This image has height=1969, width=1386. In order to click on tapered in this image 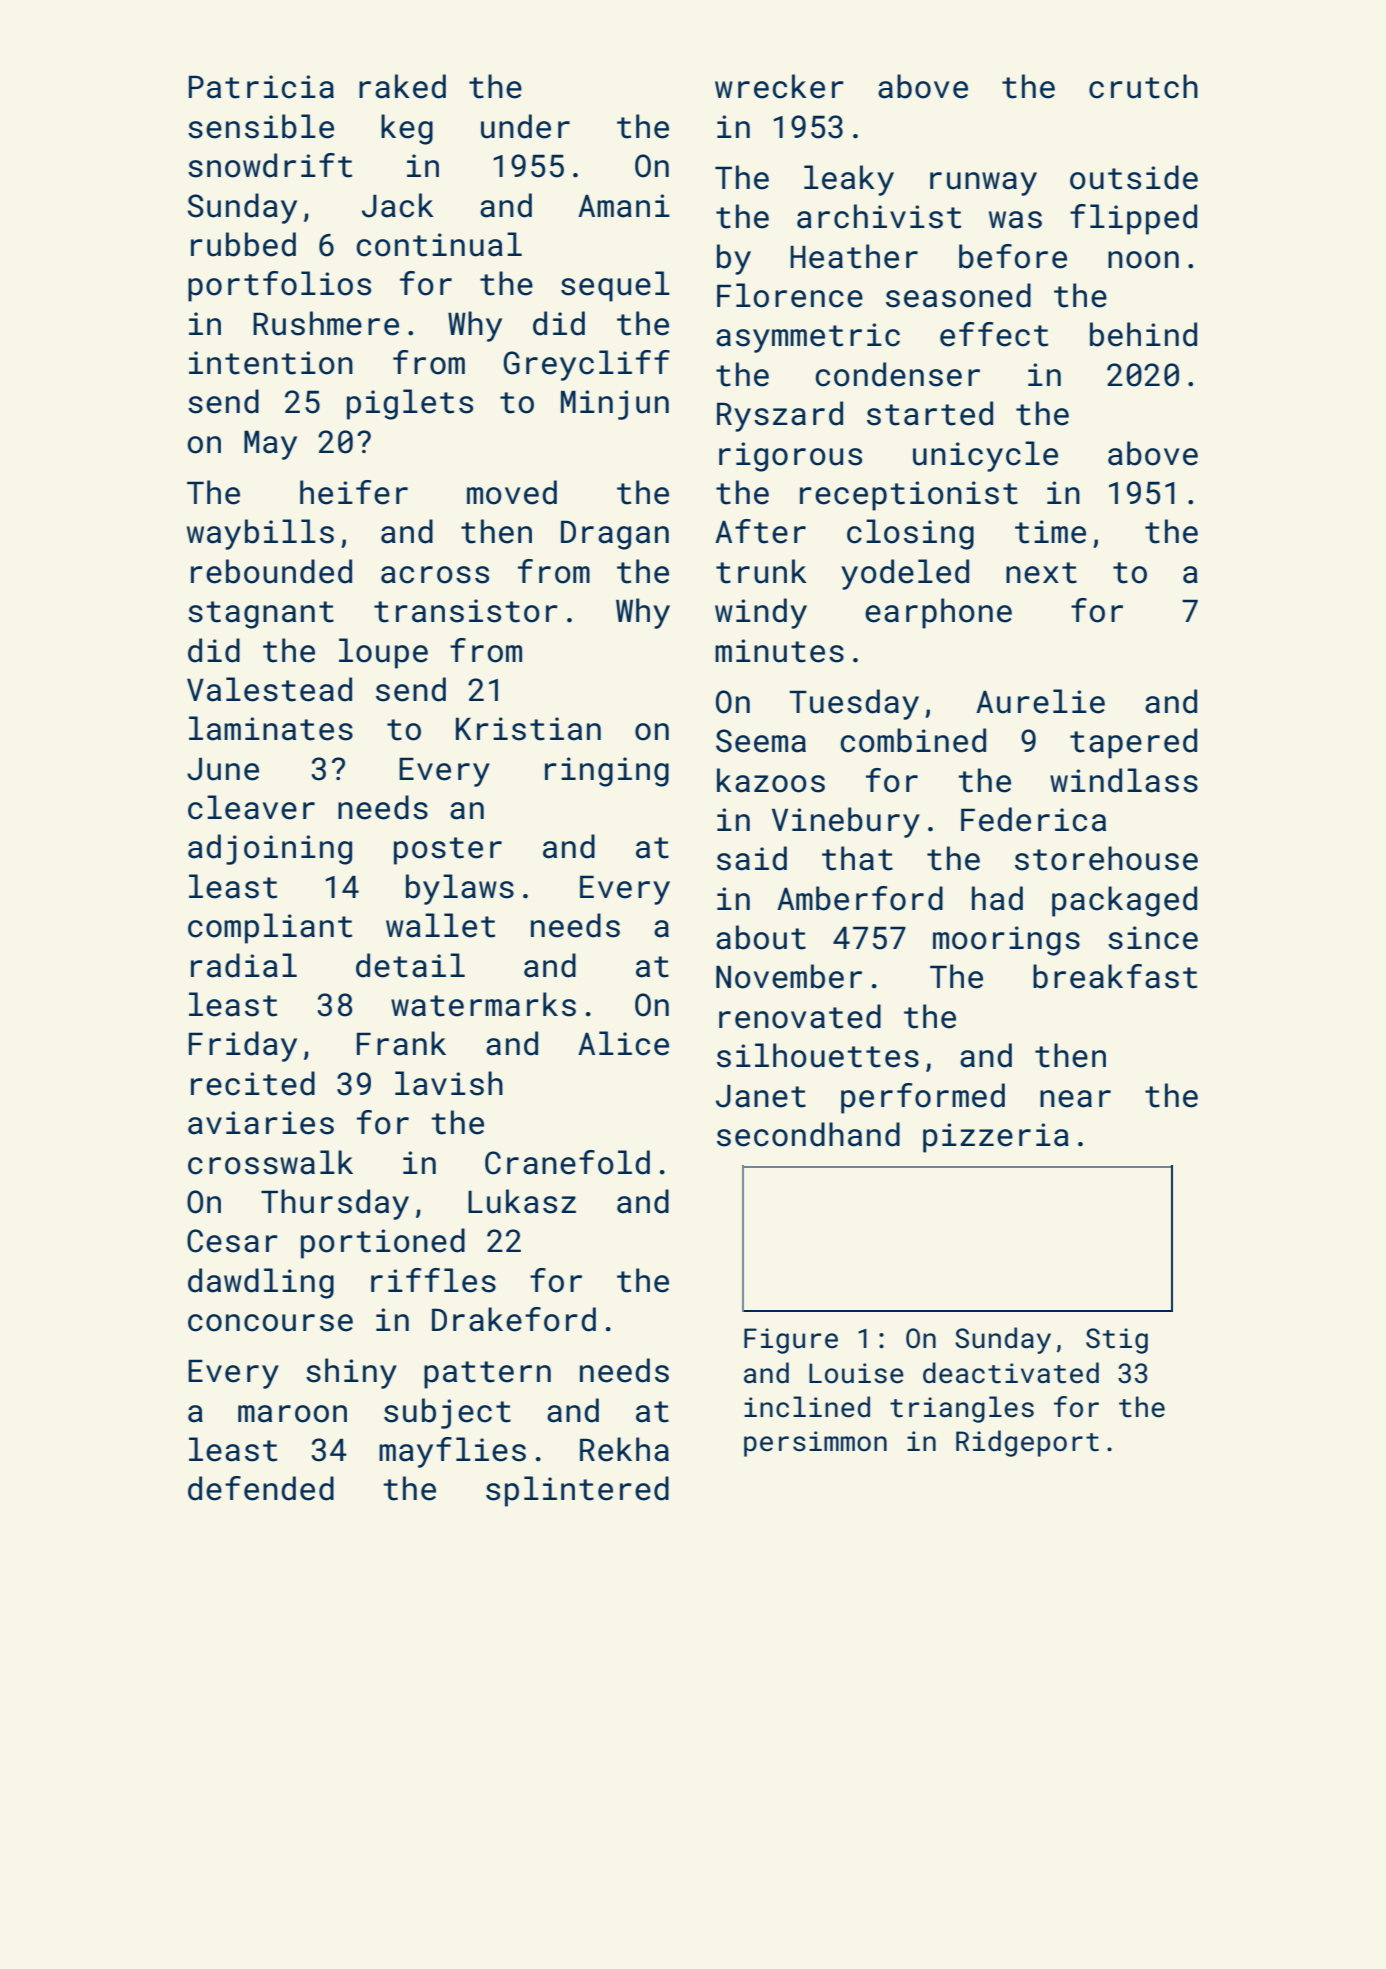, I will do `click(1133, 743)`.
